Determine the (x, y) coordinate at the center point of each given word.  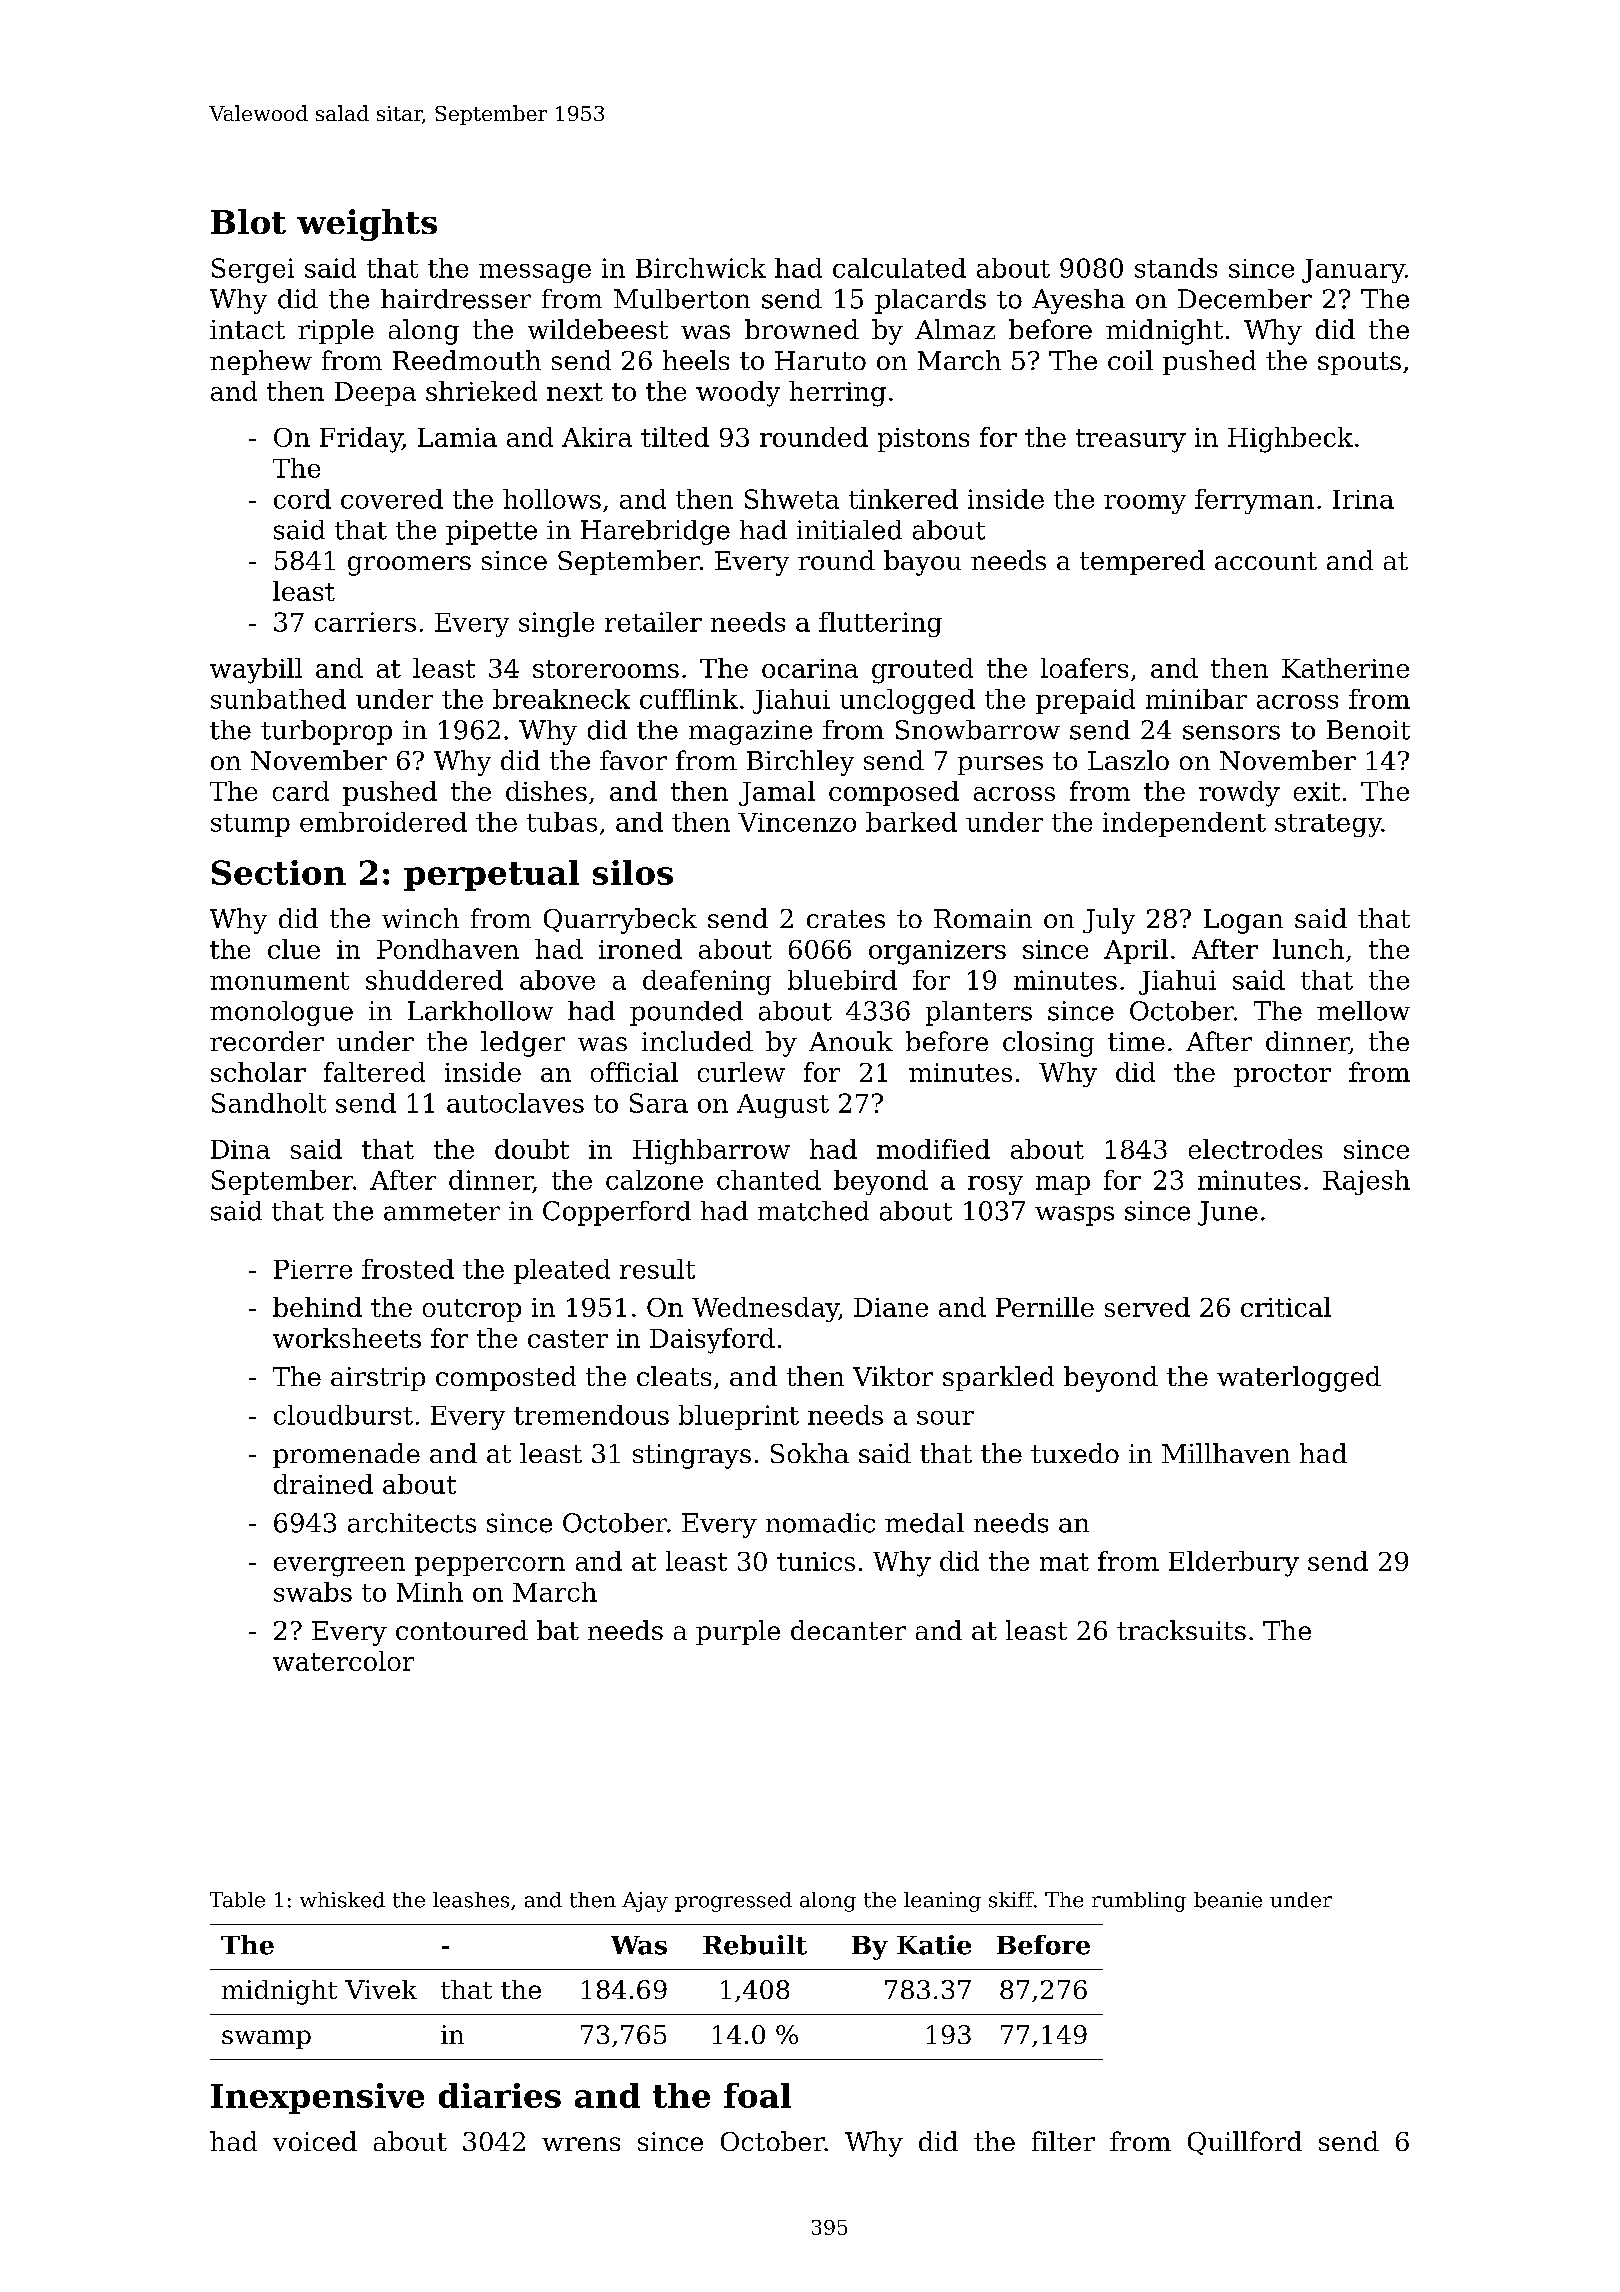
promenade (346, 1455)
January (1353, 271)
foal (757, 2095)
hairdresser (456, 299)
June (1228, 1213)
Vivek (381, 1989)
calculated (899, 268)
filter (1063, 2141)
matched (813, 1211)
